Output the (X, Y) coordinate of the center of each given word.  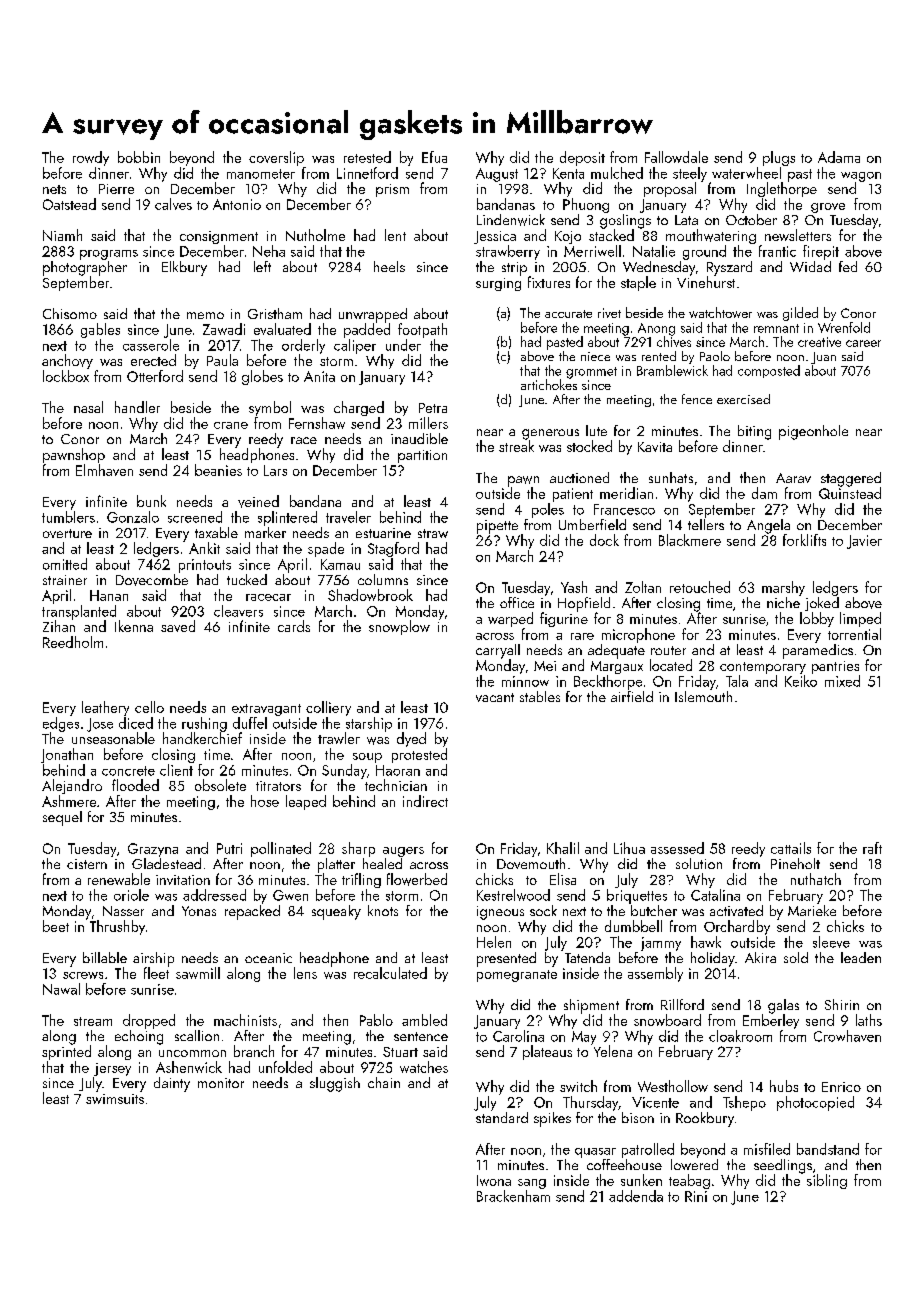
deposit (582, 158)
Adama (839, 157)
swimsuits (115, 1099)
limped (860, 619)
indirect (425, 801)
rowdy (91, 158)
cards (294, 626)
